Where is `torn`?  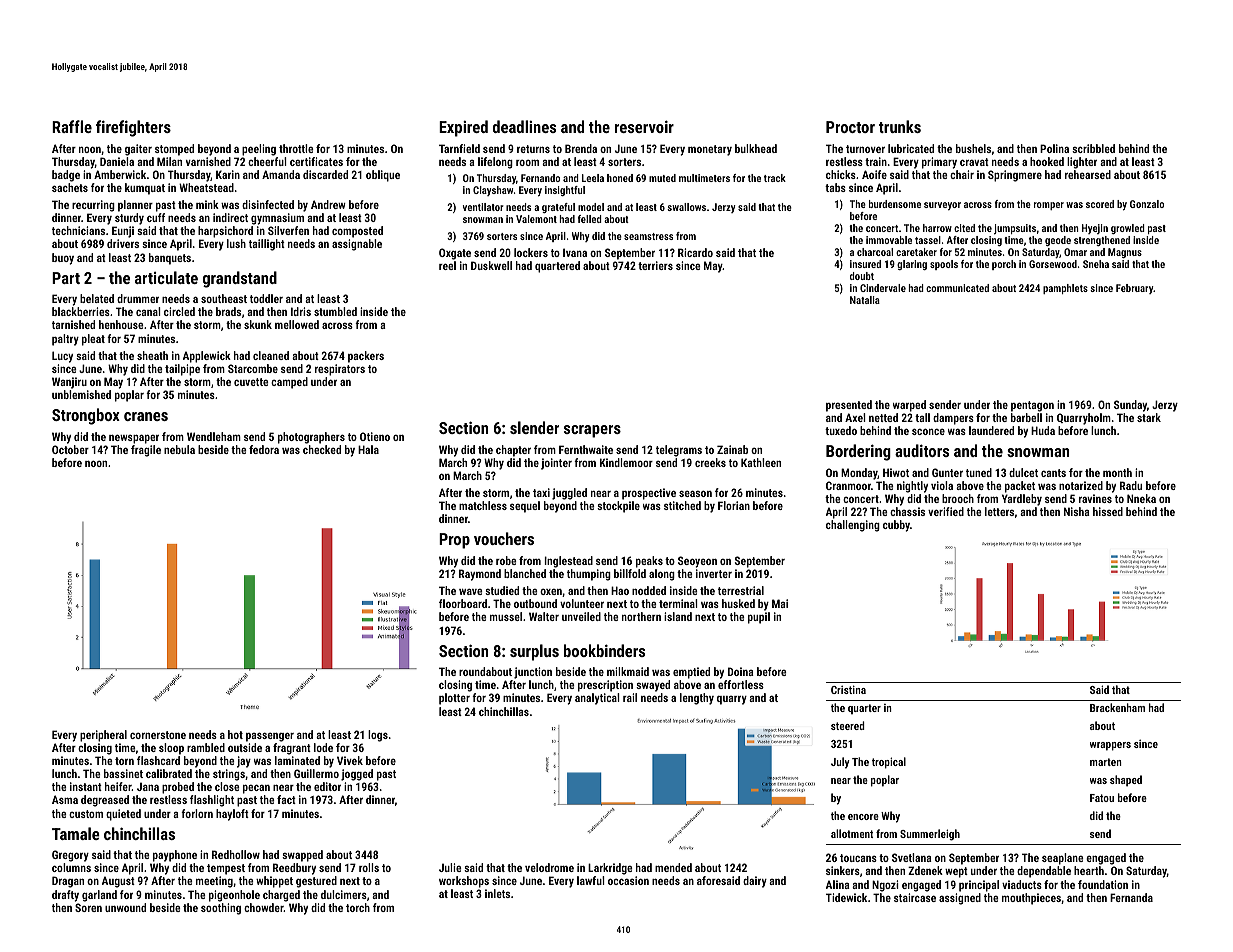 torn is located at coordinates (124, 761).
